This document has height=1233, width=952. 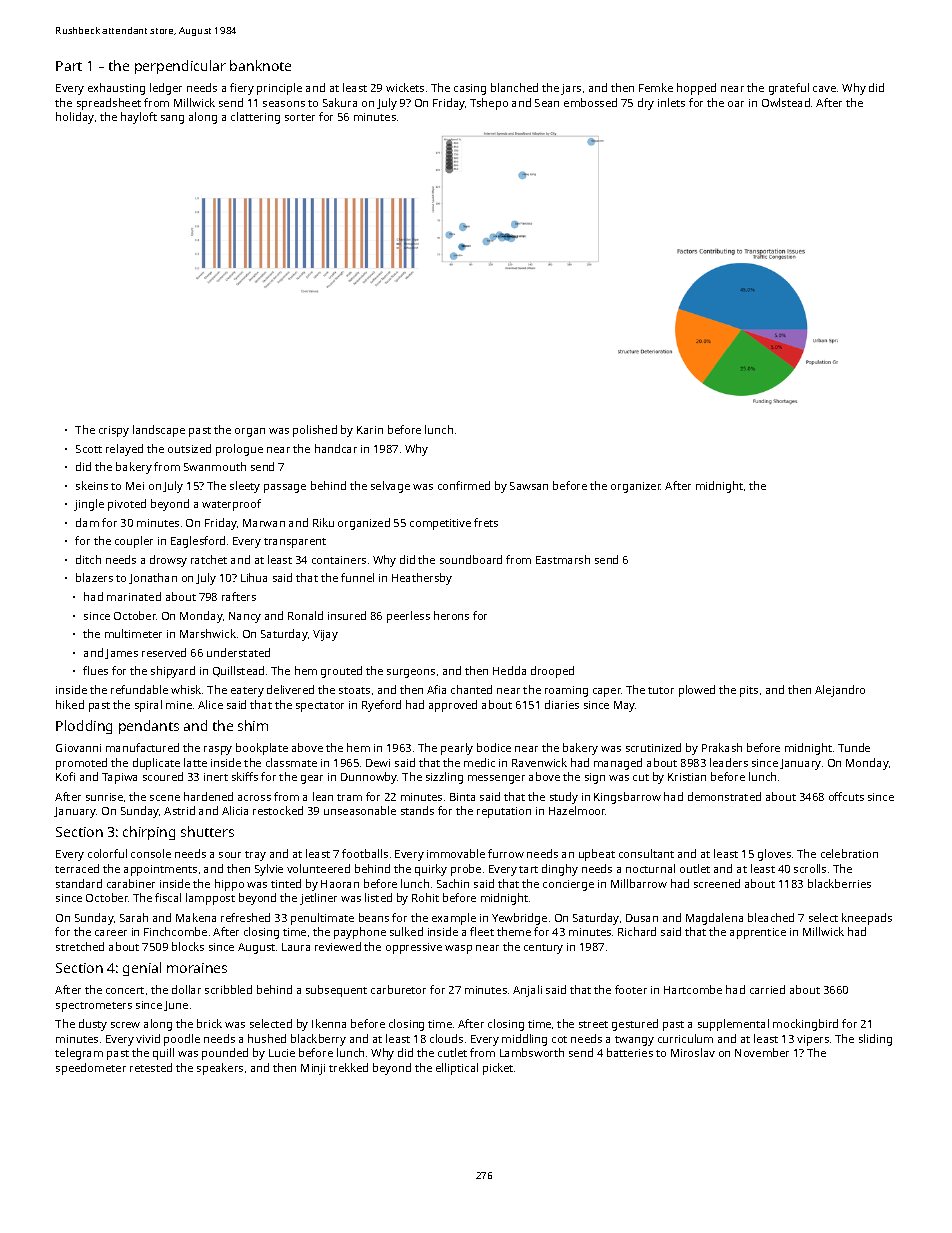 What do you see at coordinates (245, 617) in the document?
I see `Nancy` at bounding box center [245, 617].
